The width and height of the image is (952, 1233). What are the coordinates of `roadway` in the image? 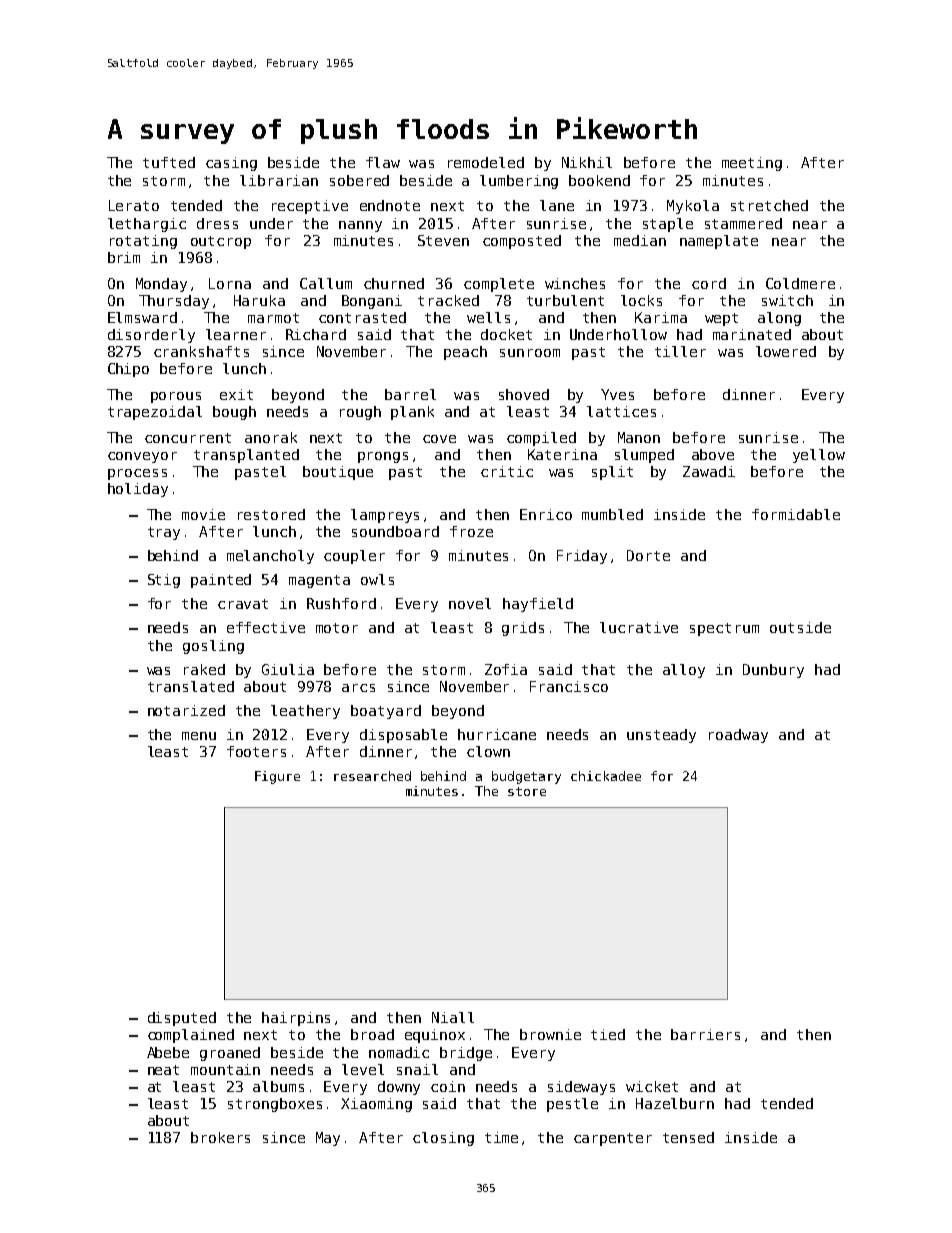 It's located at (738, 736).
